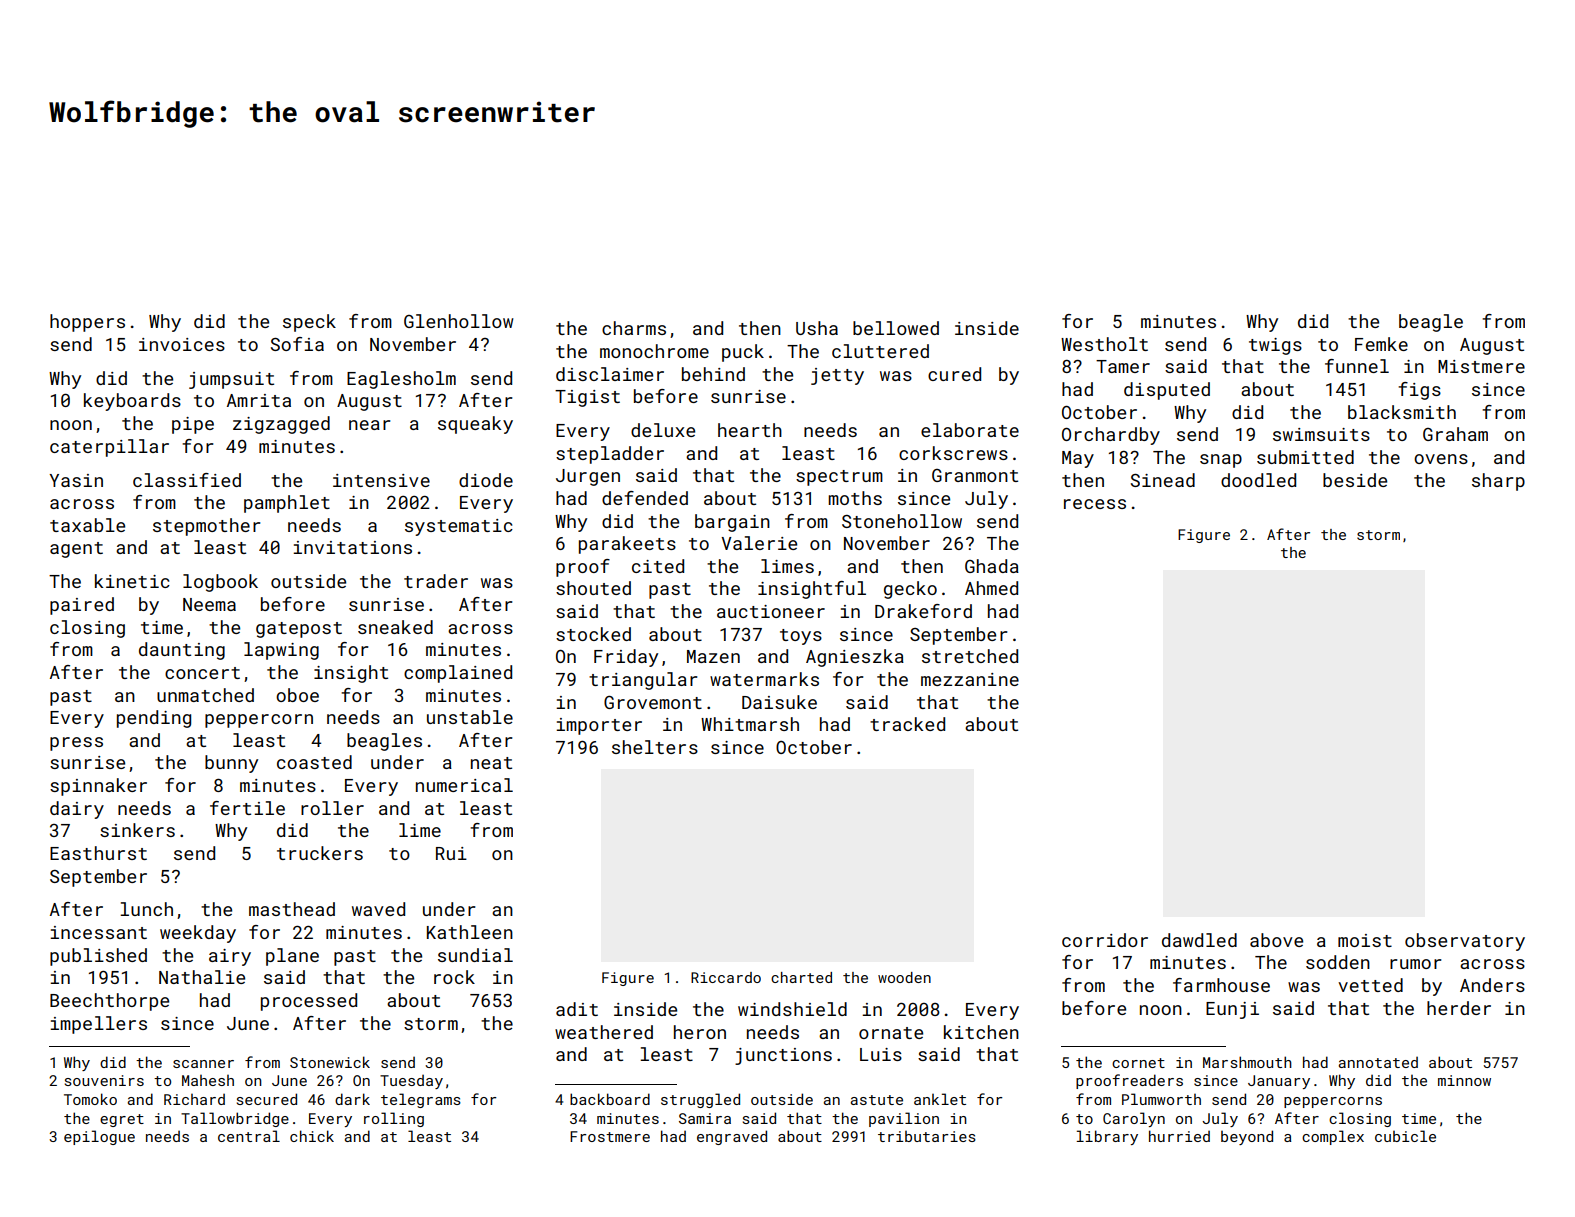  Describe the element at coordinates (475, 425) in the screenshot. I see `squeaky` at that location.
